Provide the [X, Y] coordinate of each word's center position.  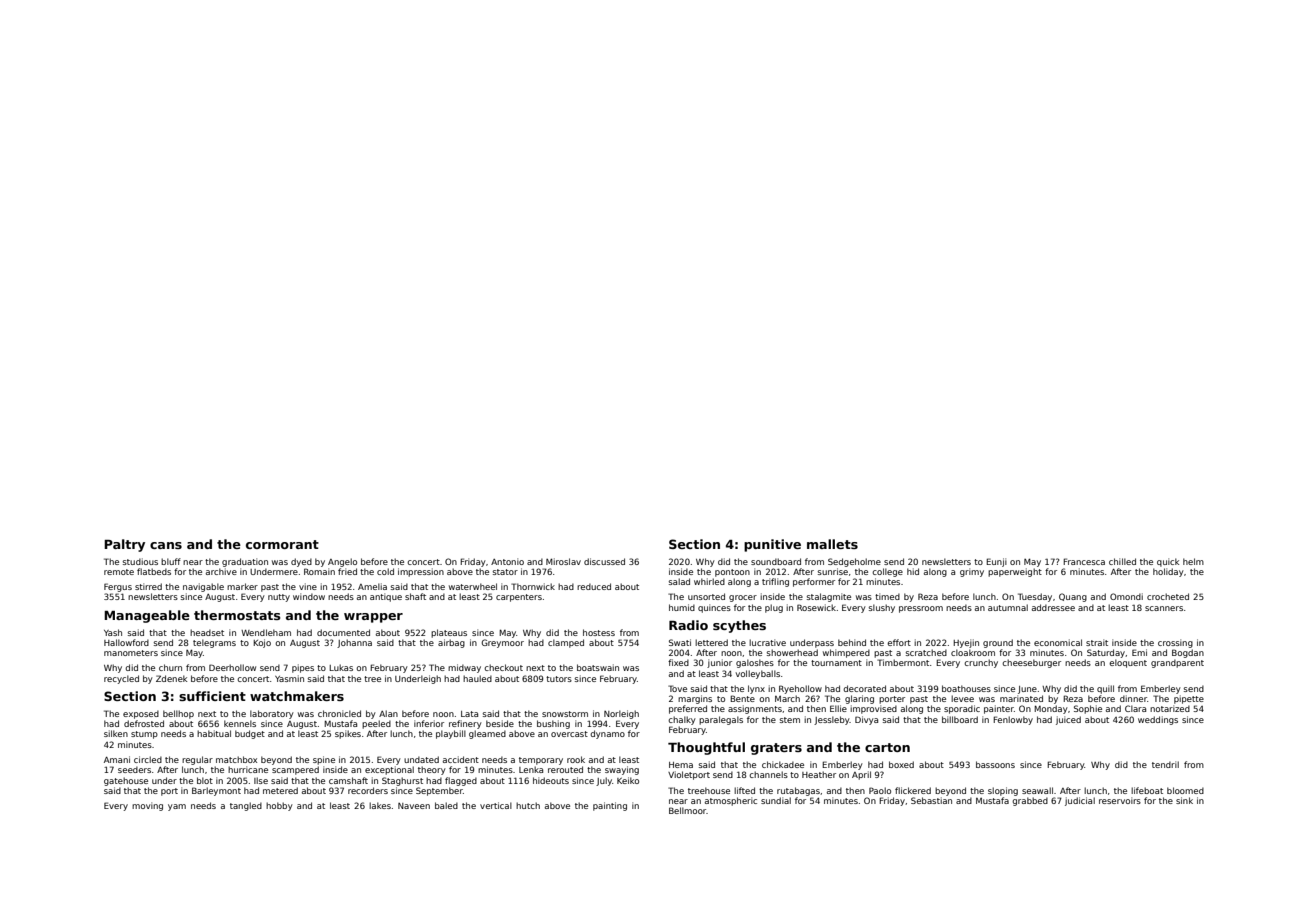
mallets [832, 544]
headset [207, 632]
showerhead [792, 652]
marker [242, 586]
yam [177, 807]
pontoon [732, 573]
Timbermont [903, 662]
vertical [496, 805]
